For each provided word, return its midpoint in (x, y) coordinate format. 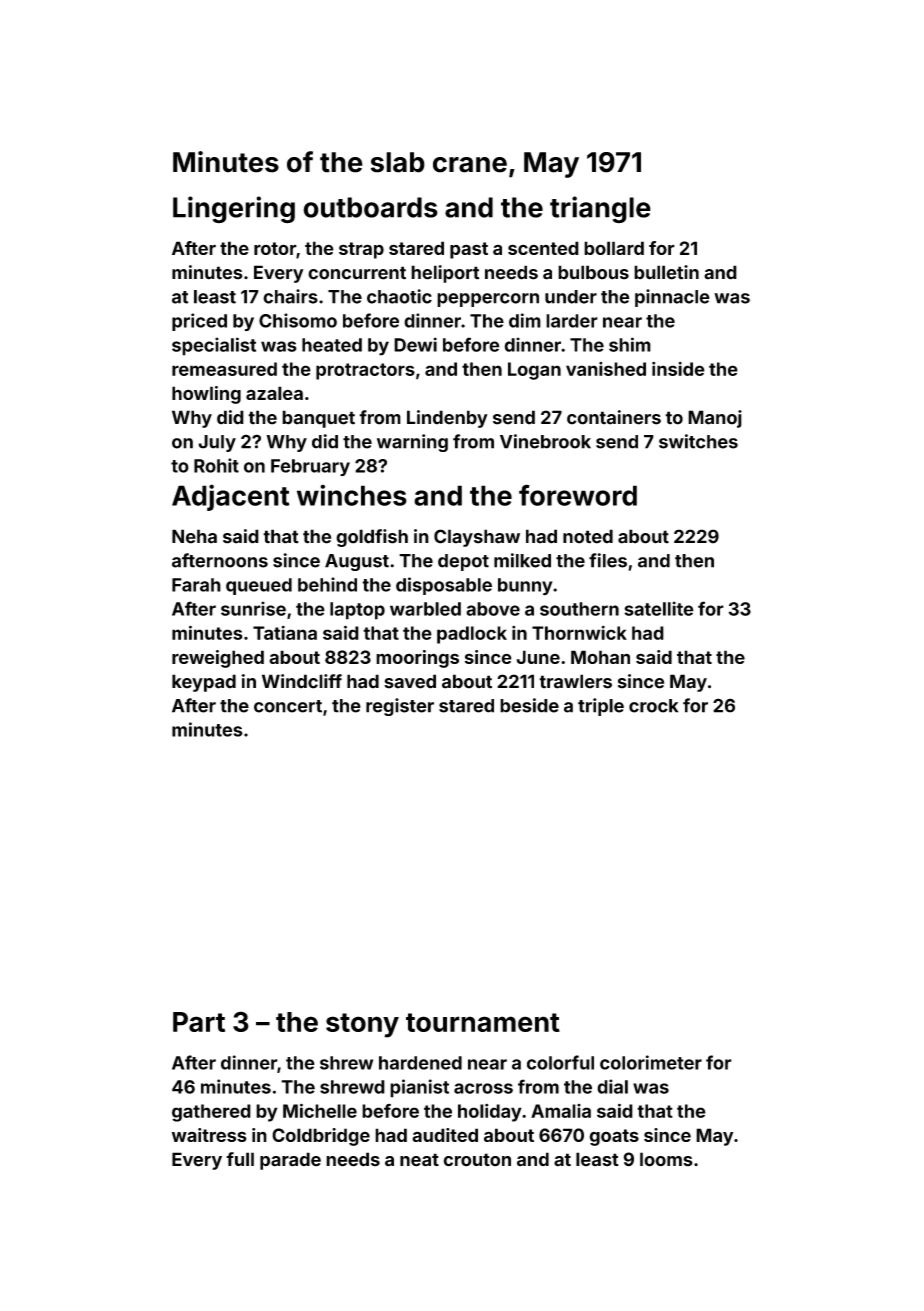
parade (290, 1161)
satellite (659, 608)
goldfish (372, 538)
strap (361, 250)
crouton (477, 1160)
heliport (445, 274)
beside (529, 705)
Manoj (715, 419)
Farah (196, 585)
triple (601, 707)
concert (288, 706)
